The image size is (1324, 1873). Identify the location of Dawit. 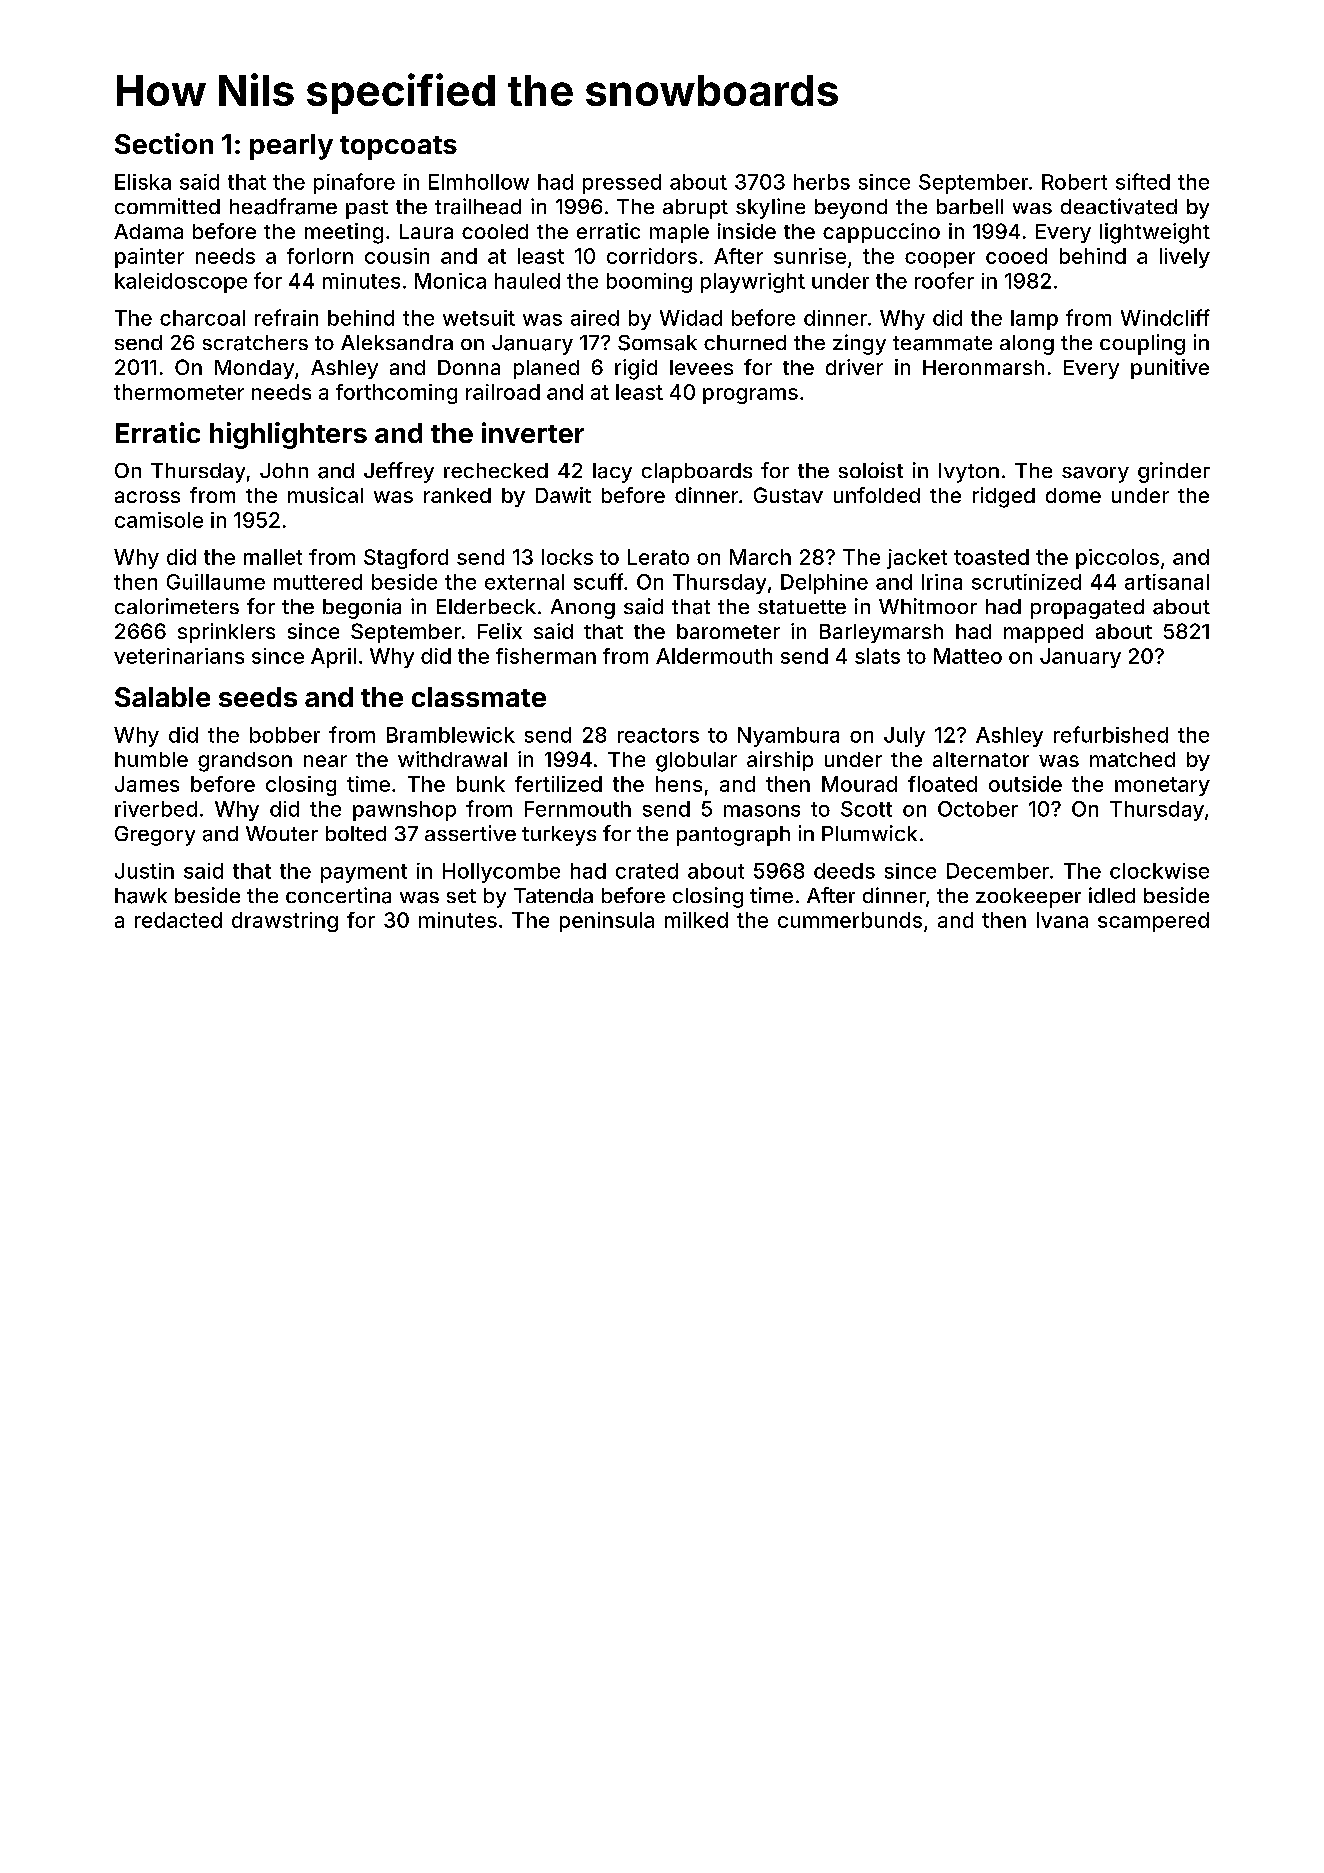
(563, 495).
